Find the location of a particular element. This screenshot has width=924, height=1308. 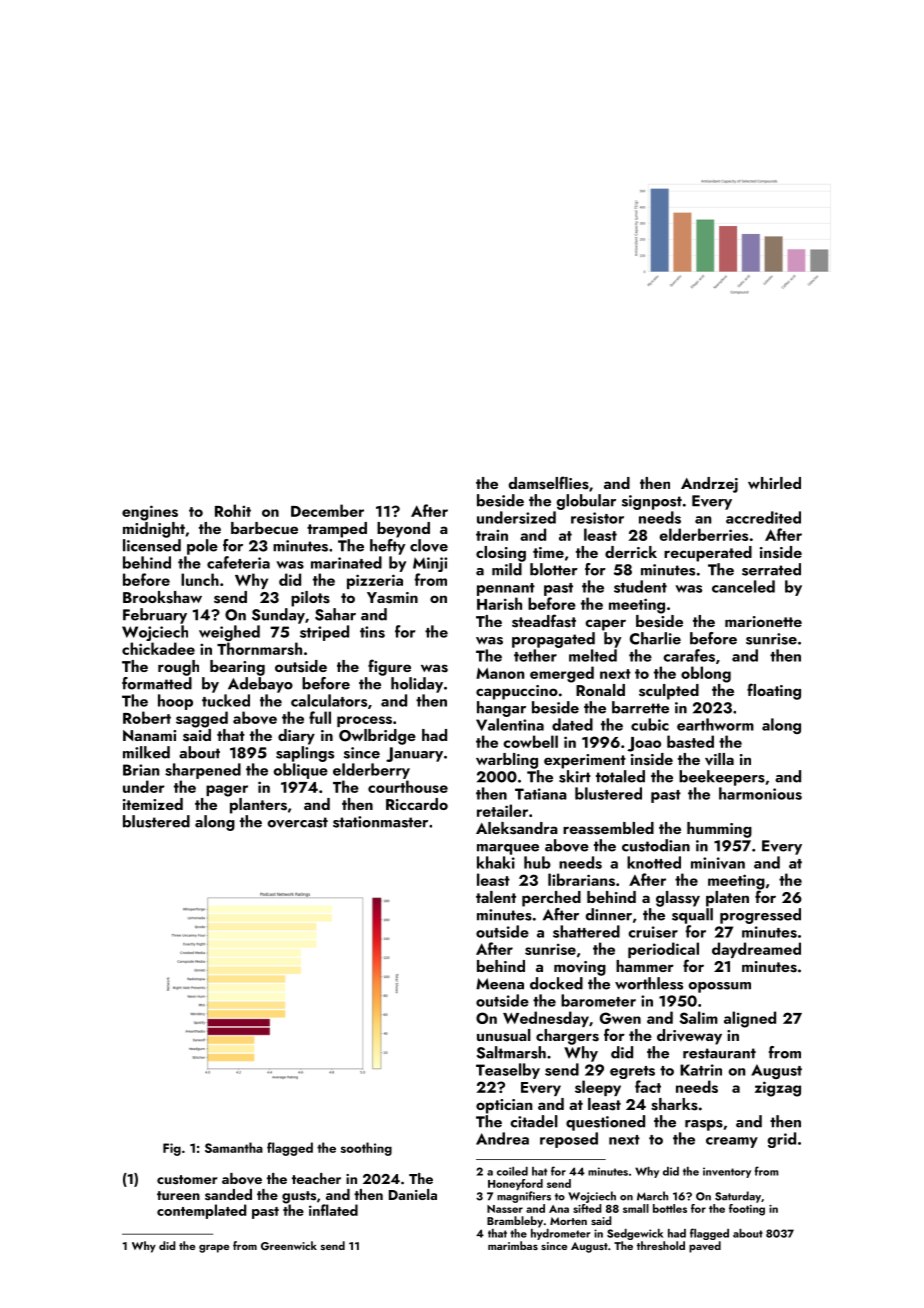

courthouse is located at coordinates (408, 786).
